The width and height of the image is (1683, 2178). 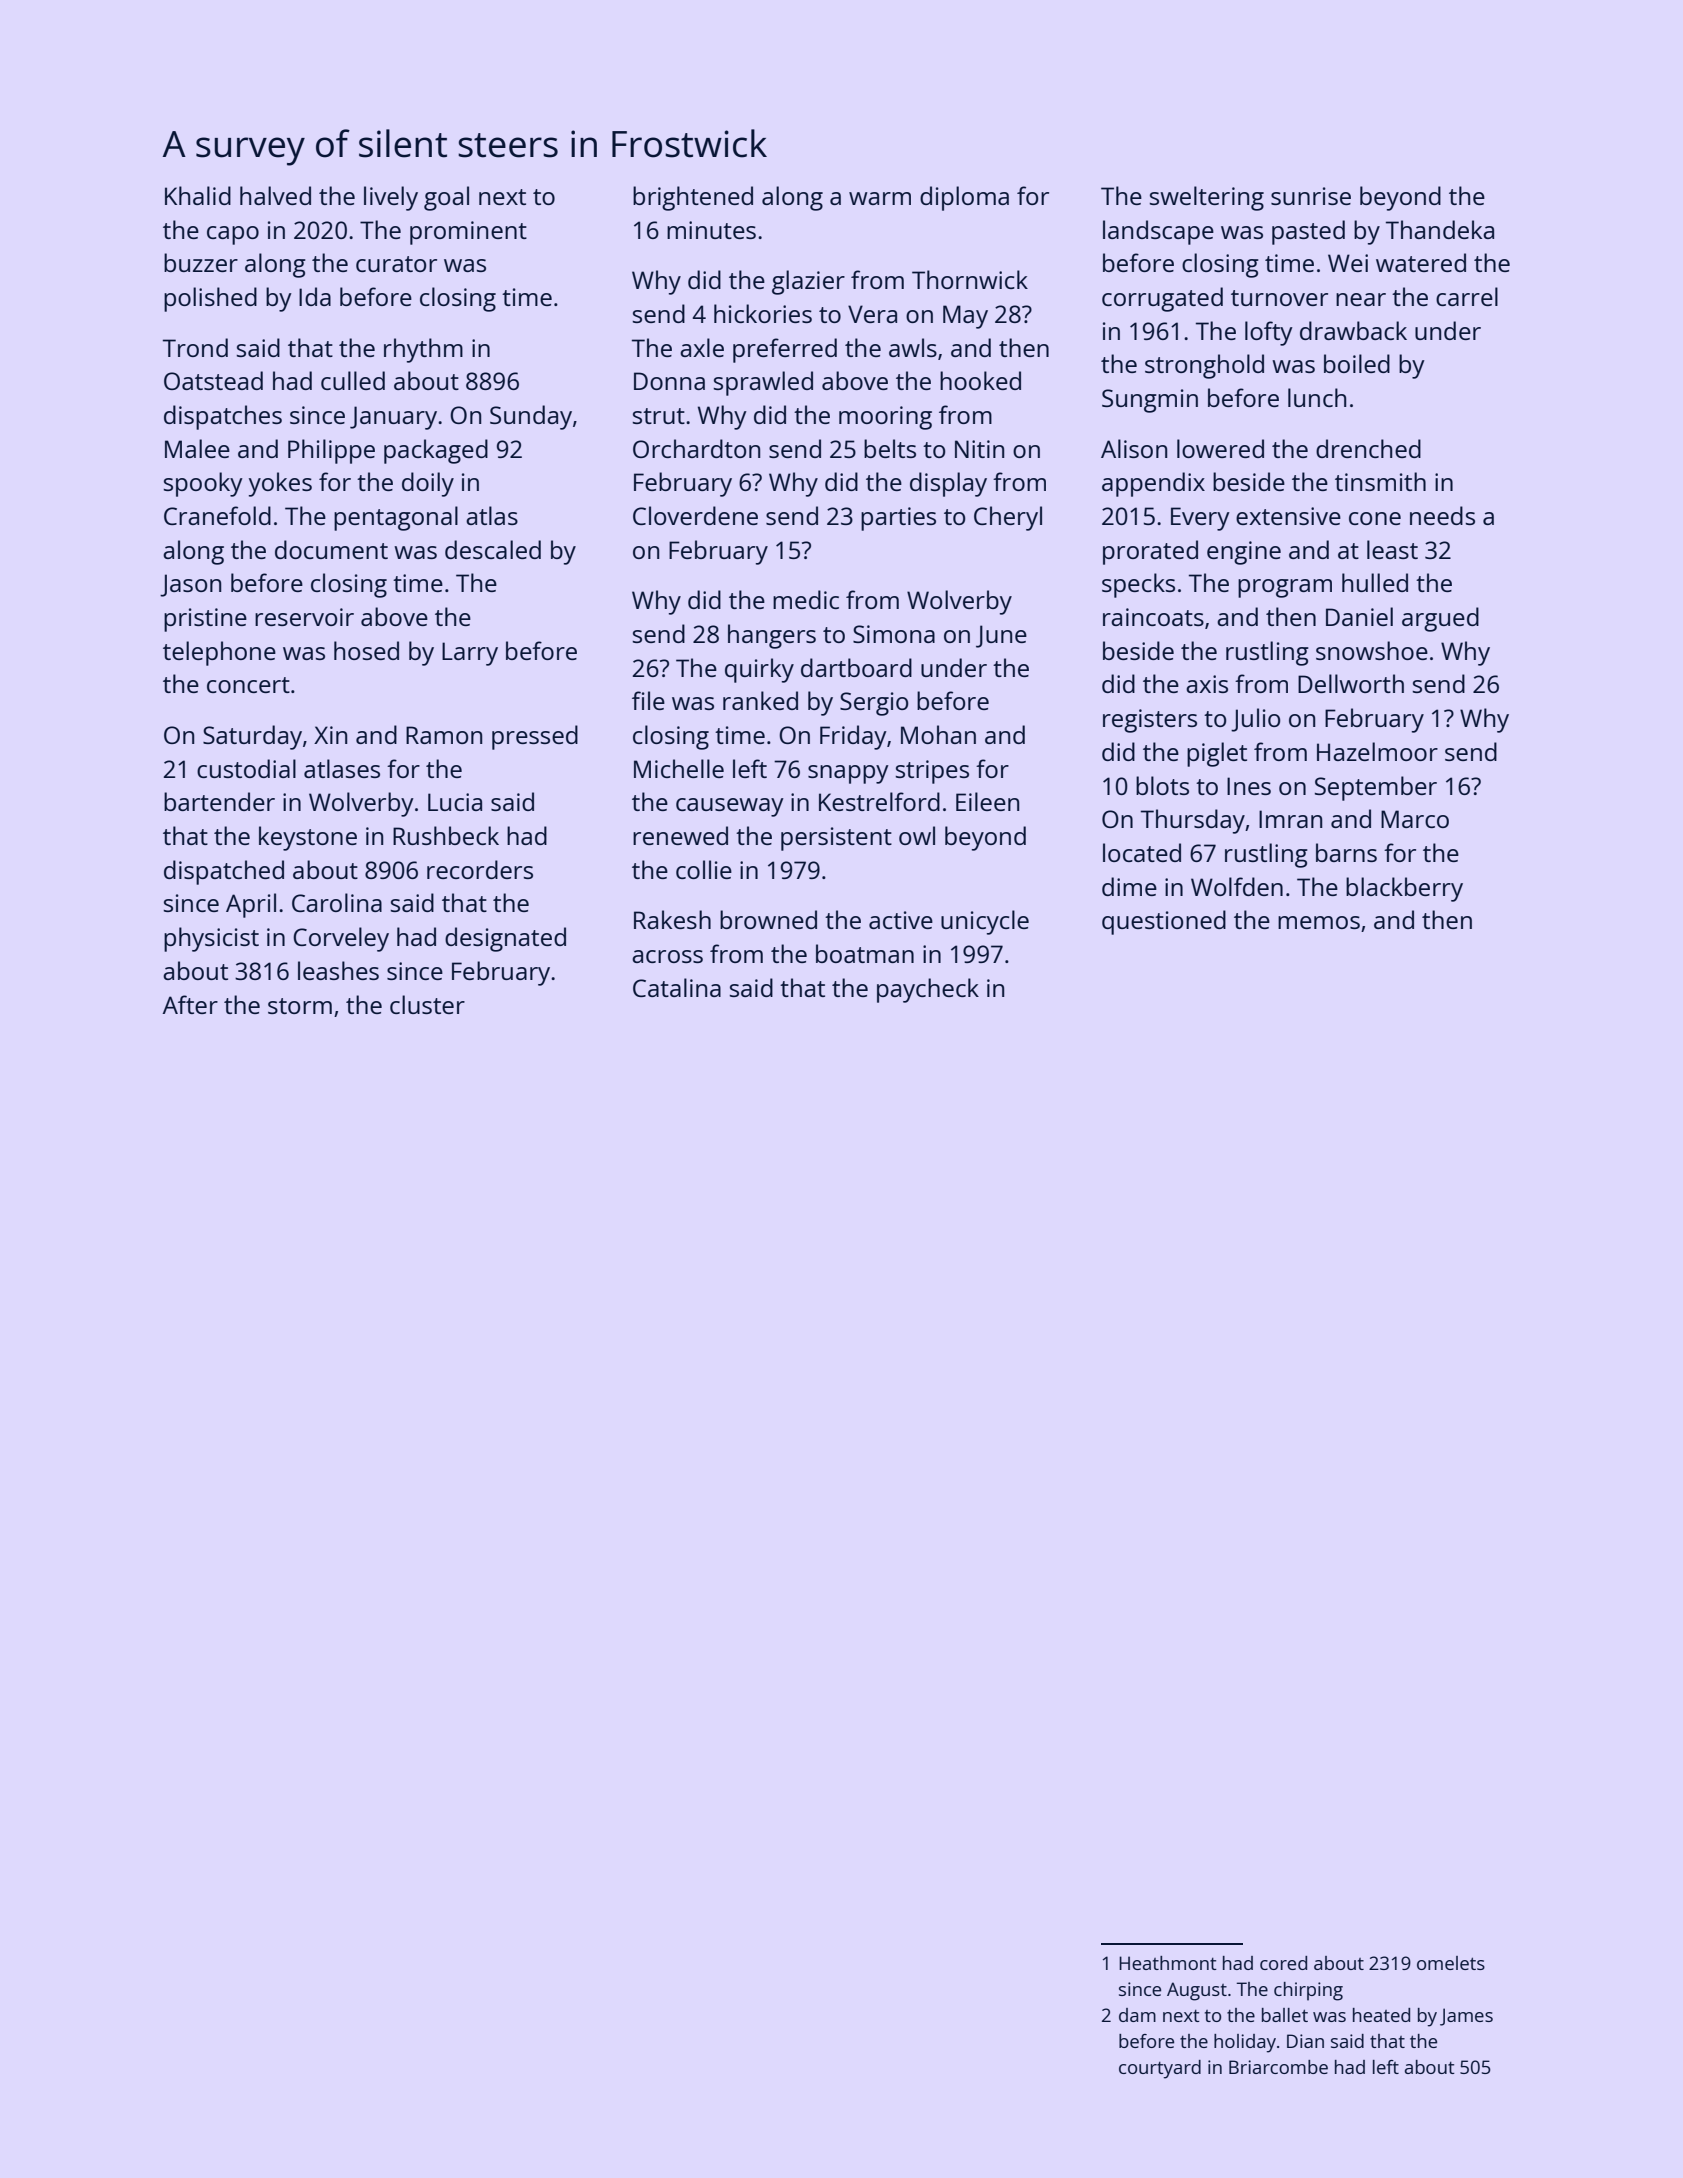 I want to click on prorated, so click(x=1150, y=552).
